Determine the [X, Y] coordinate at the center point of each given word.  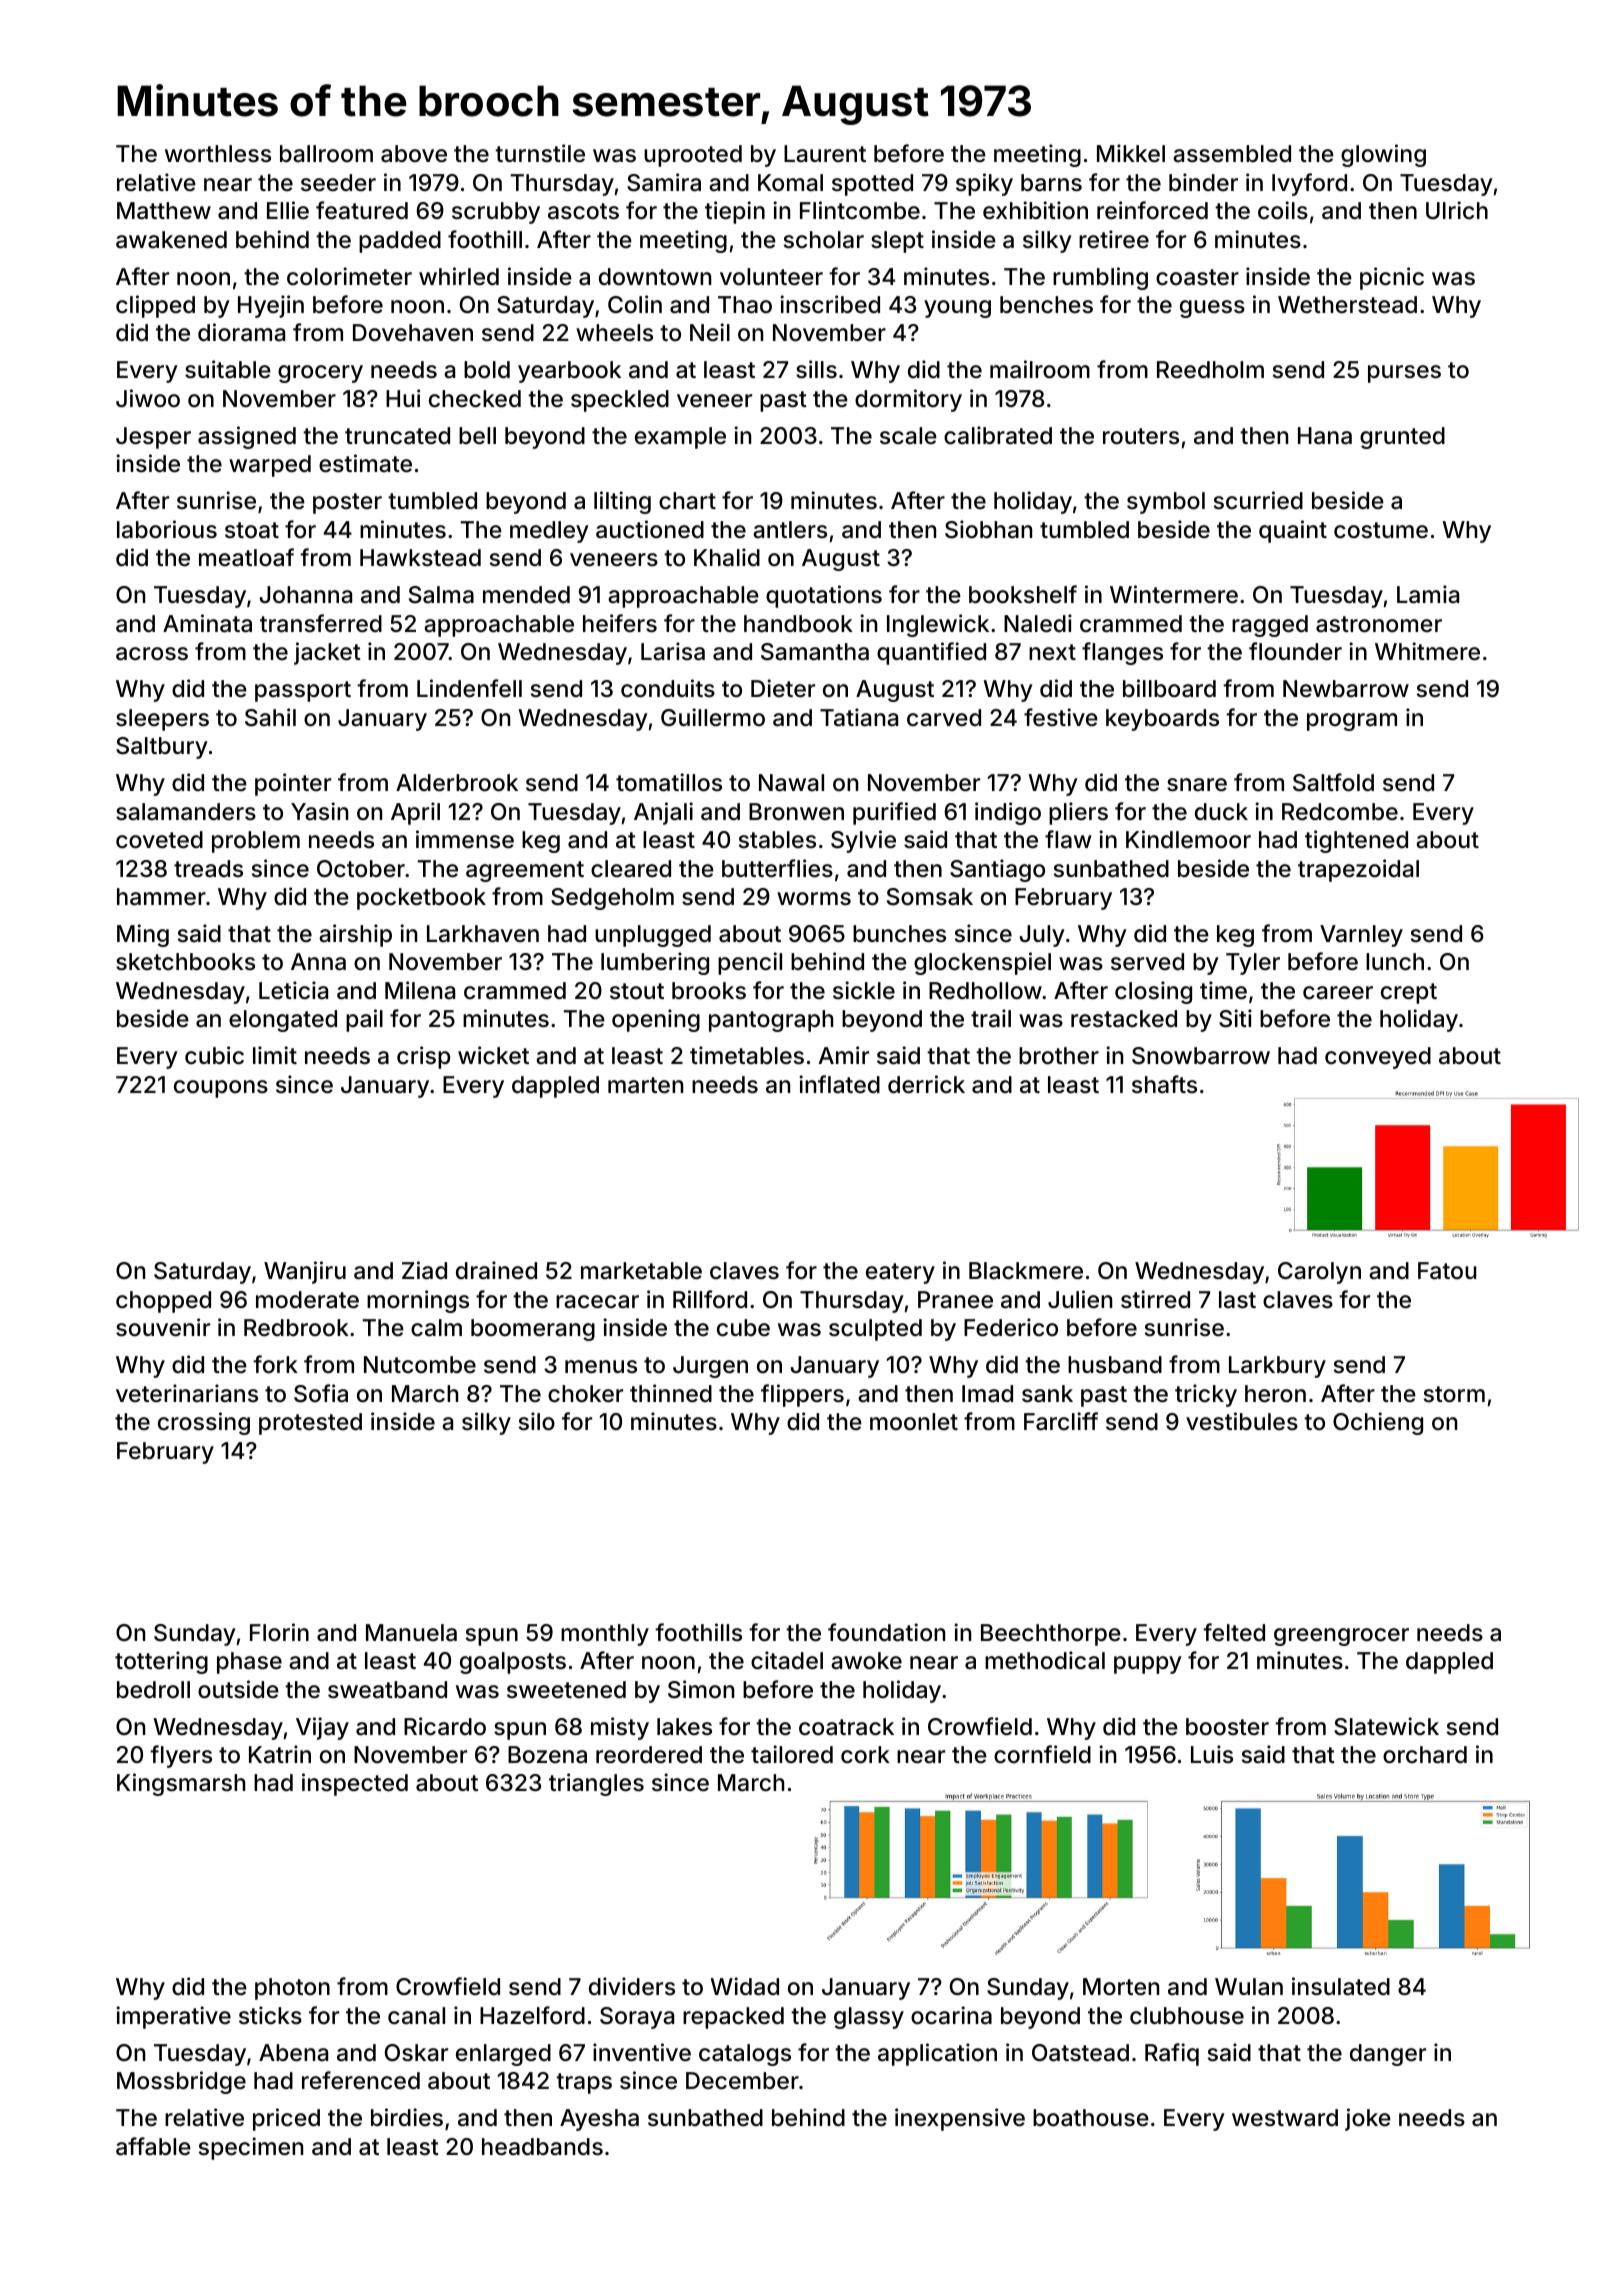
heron [1275, 1394]
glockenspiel [982, 963]
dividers [632, 1986]
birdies [407, 2117]
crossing [204, 1423]
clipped [155, 306]
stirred [1155, 1299]
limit [275, 1055]
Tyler [1253, 964]
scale [908, 436]
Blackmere [1026, 1271]
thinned [671, 1393]
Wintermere [1174, 594]
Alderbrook [457, 783]
